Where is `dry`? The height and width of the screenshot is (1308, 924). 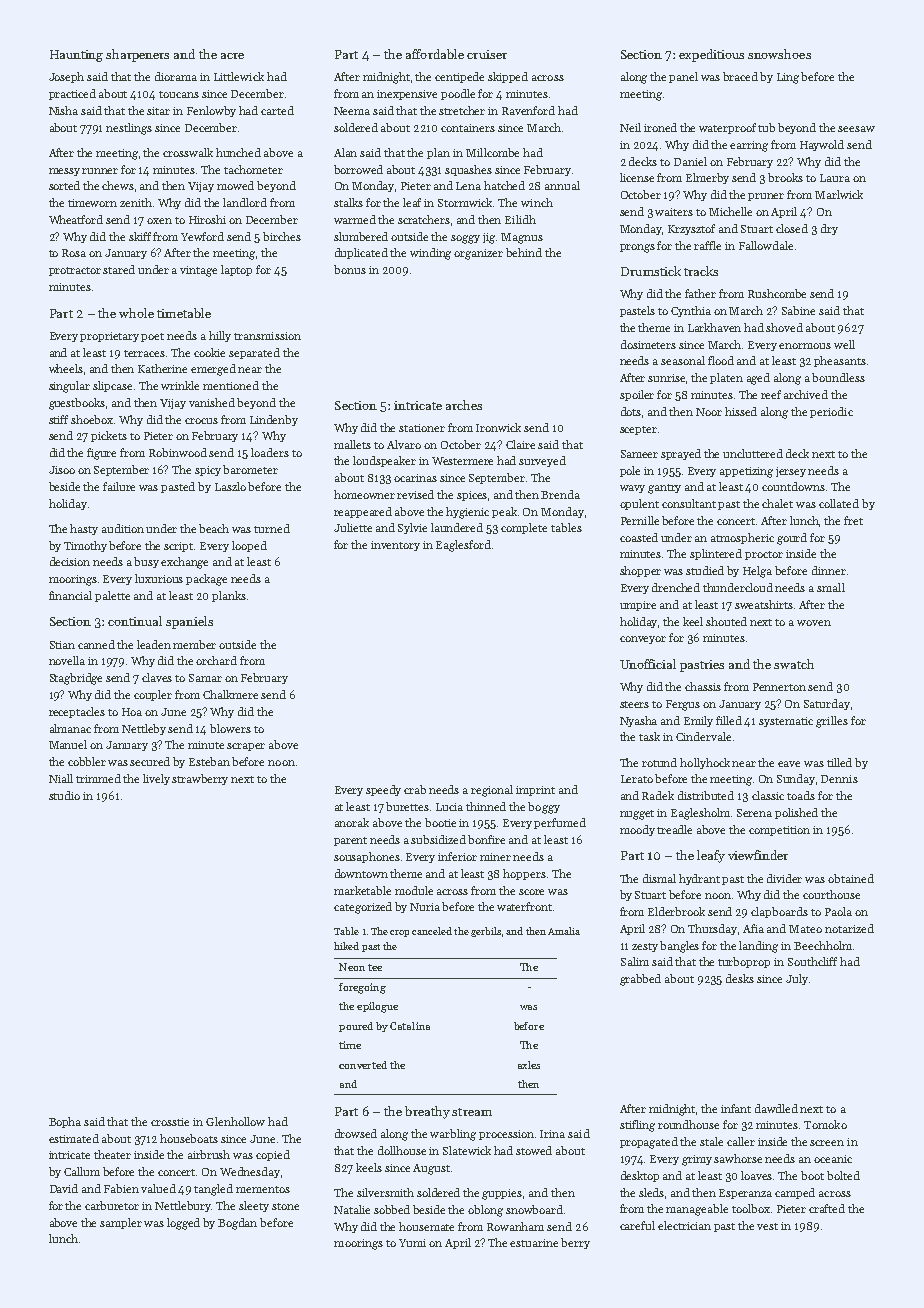 dry is located at coordinates (829, 229).
